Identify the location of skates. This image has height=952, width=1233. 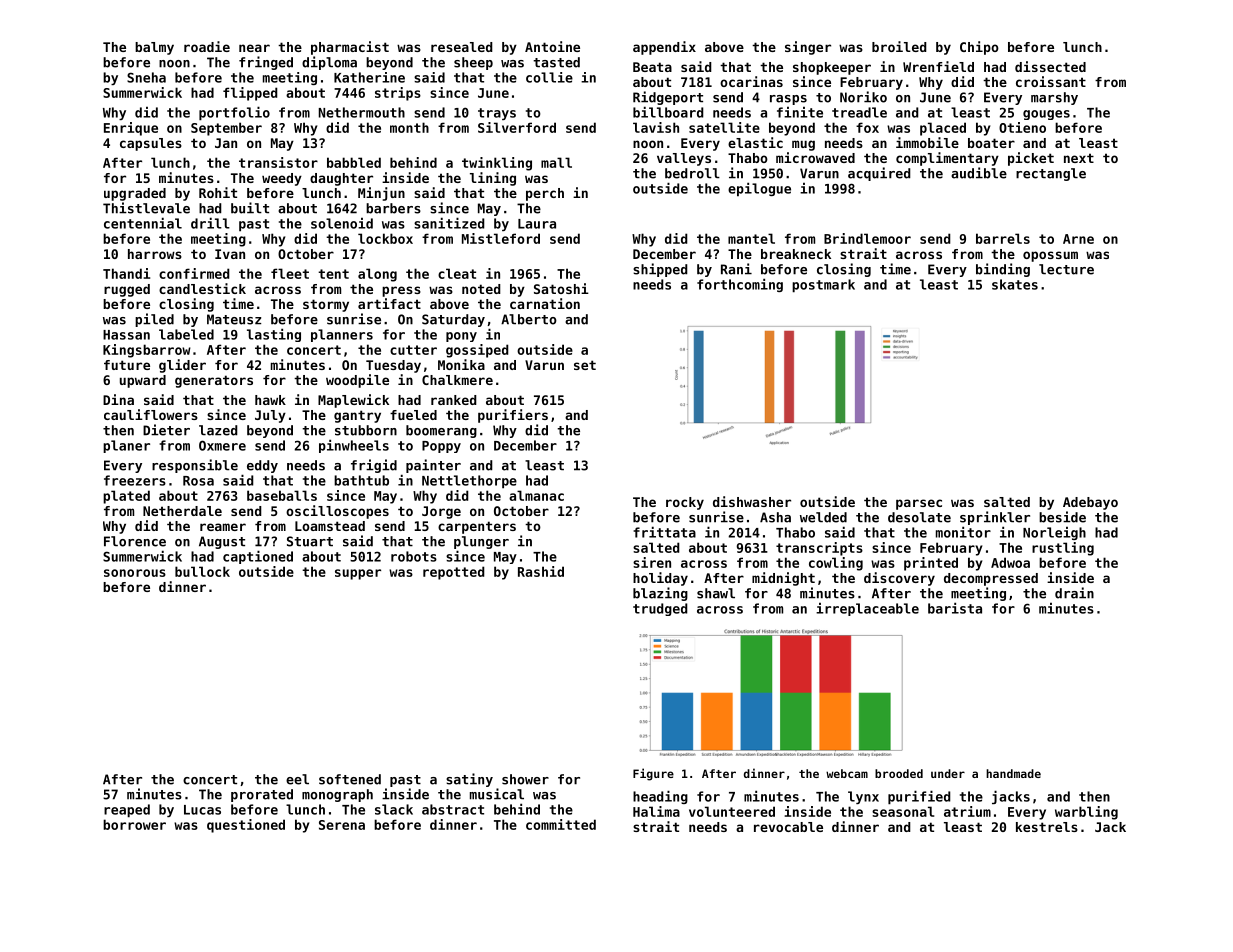
(1015, 284).
